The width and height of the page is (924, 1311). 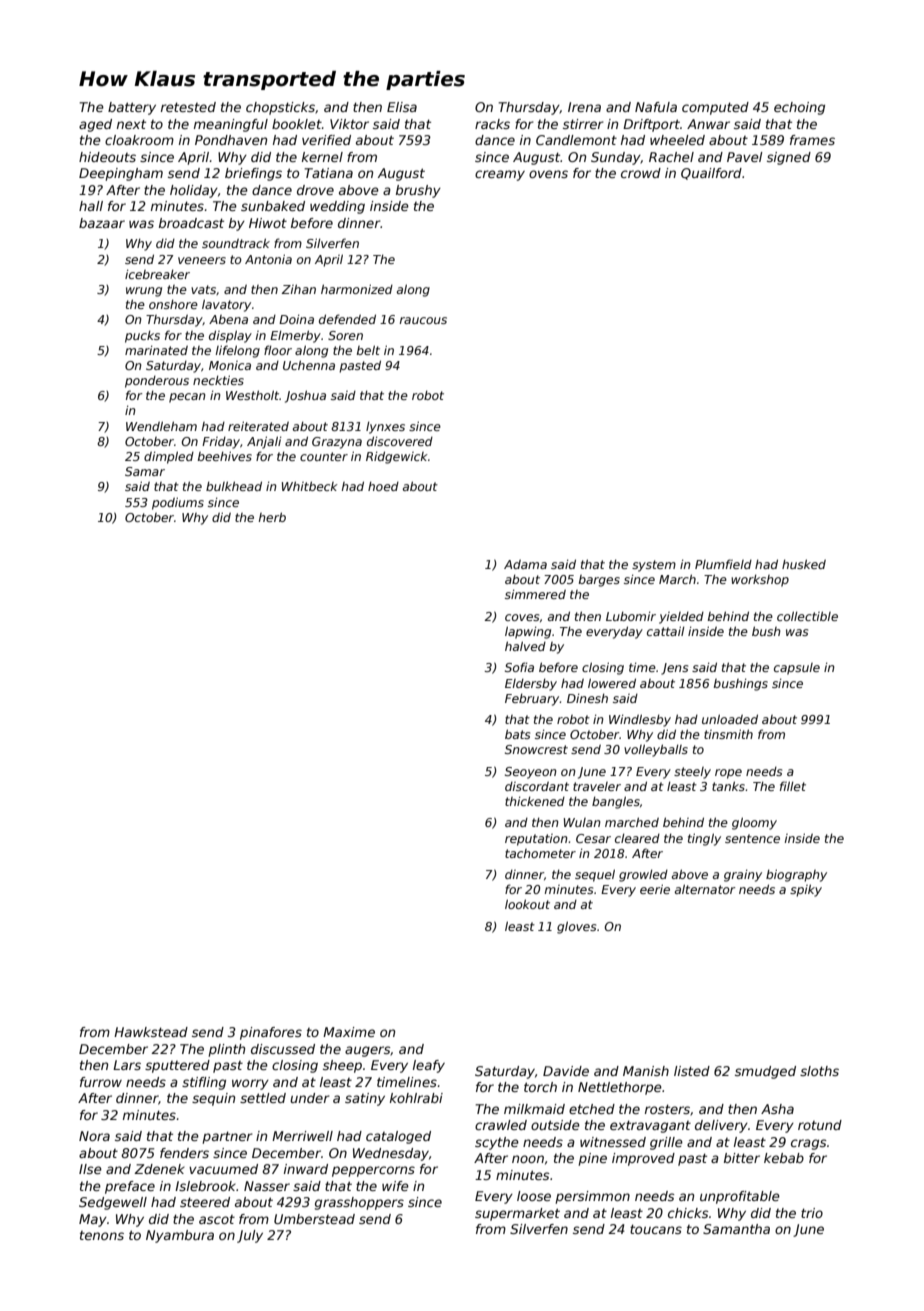 What do you see at coordinates (90, 1169) in the page?
I see `Ilse` at bounding box center [90, 1169].
